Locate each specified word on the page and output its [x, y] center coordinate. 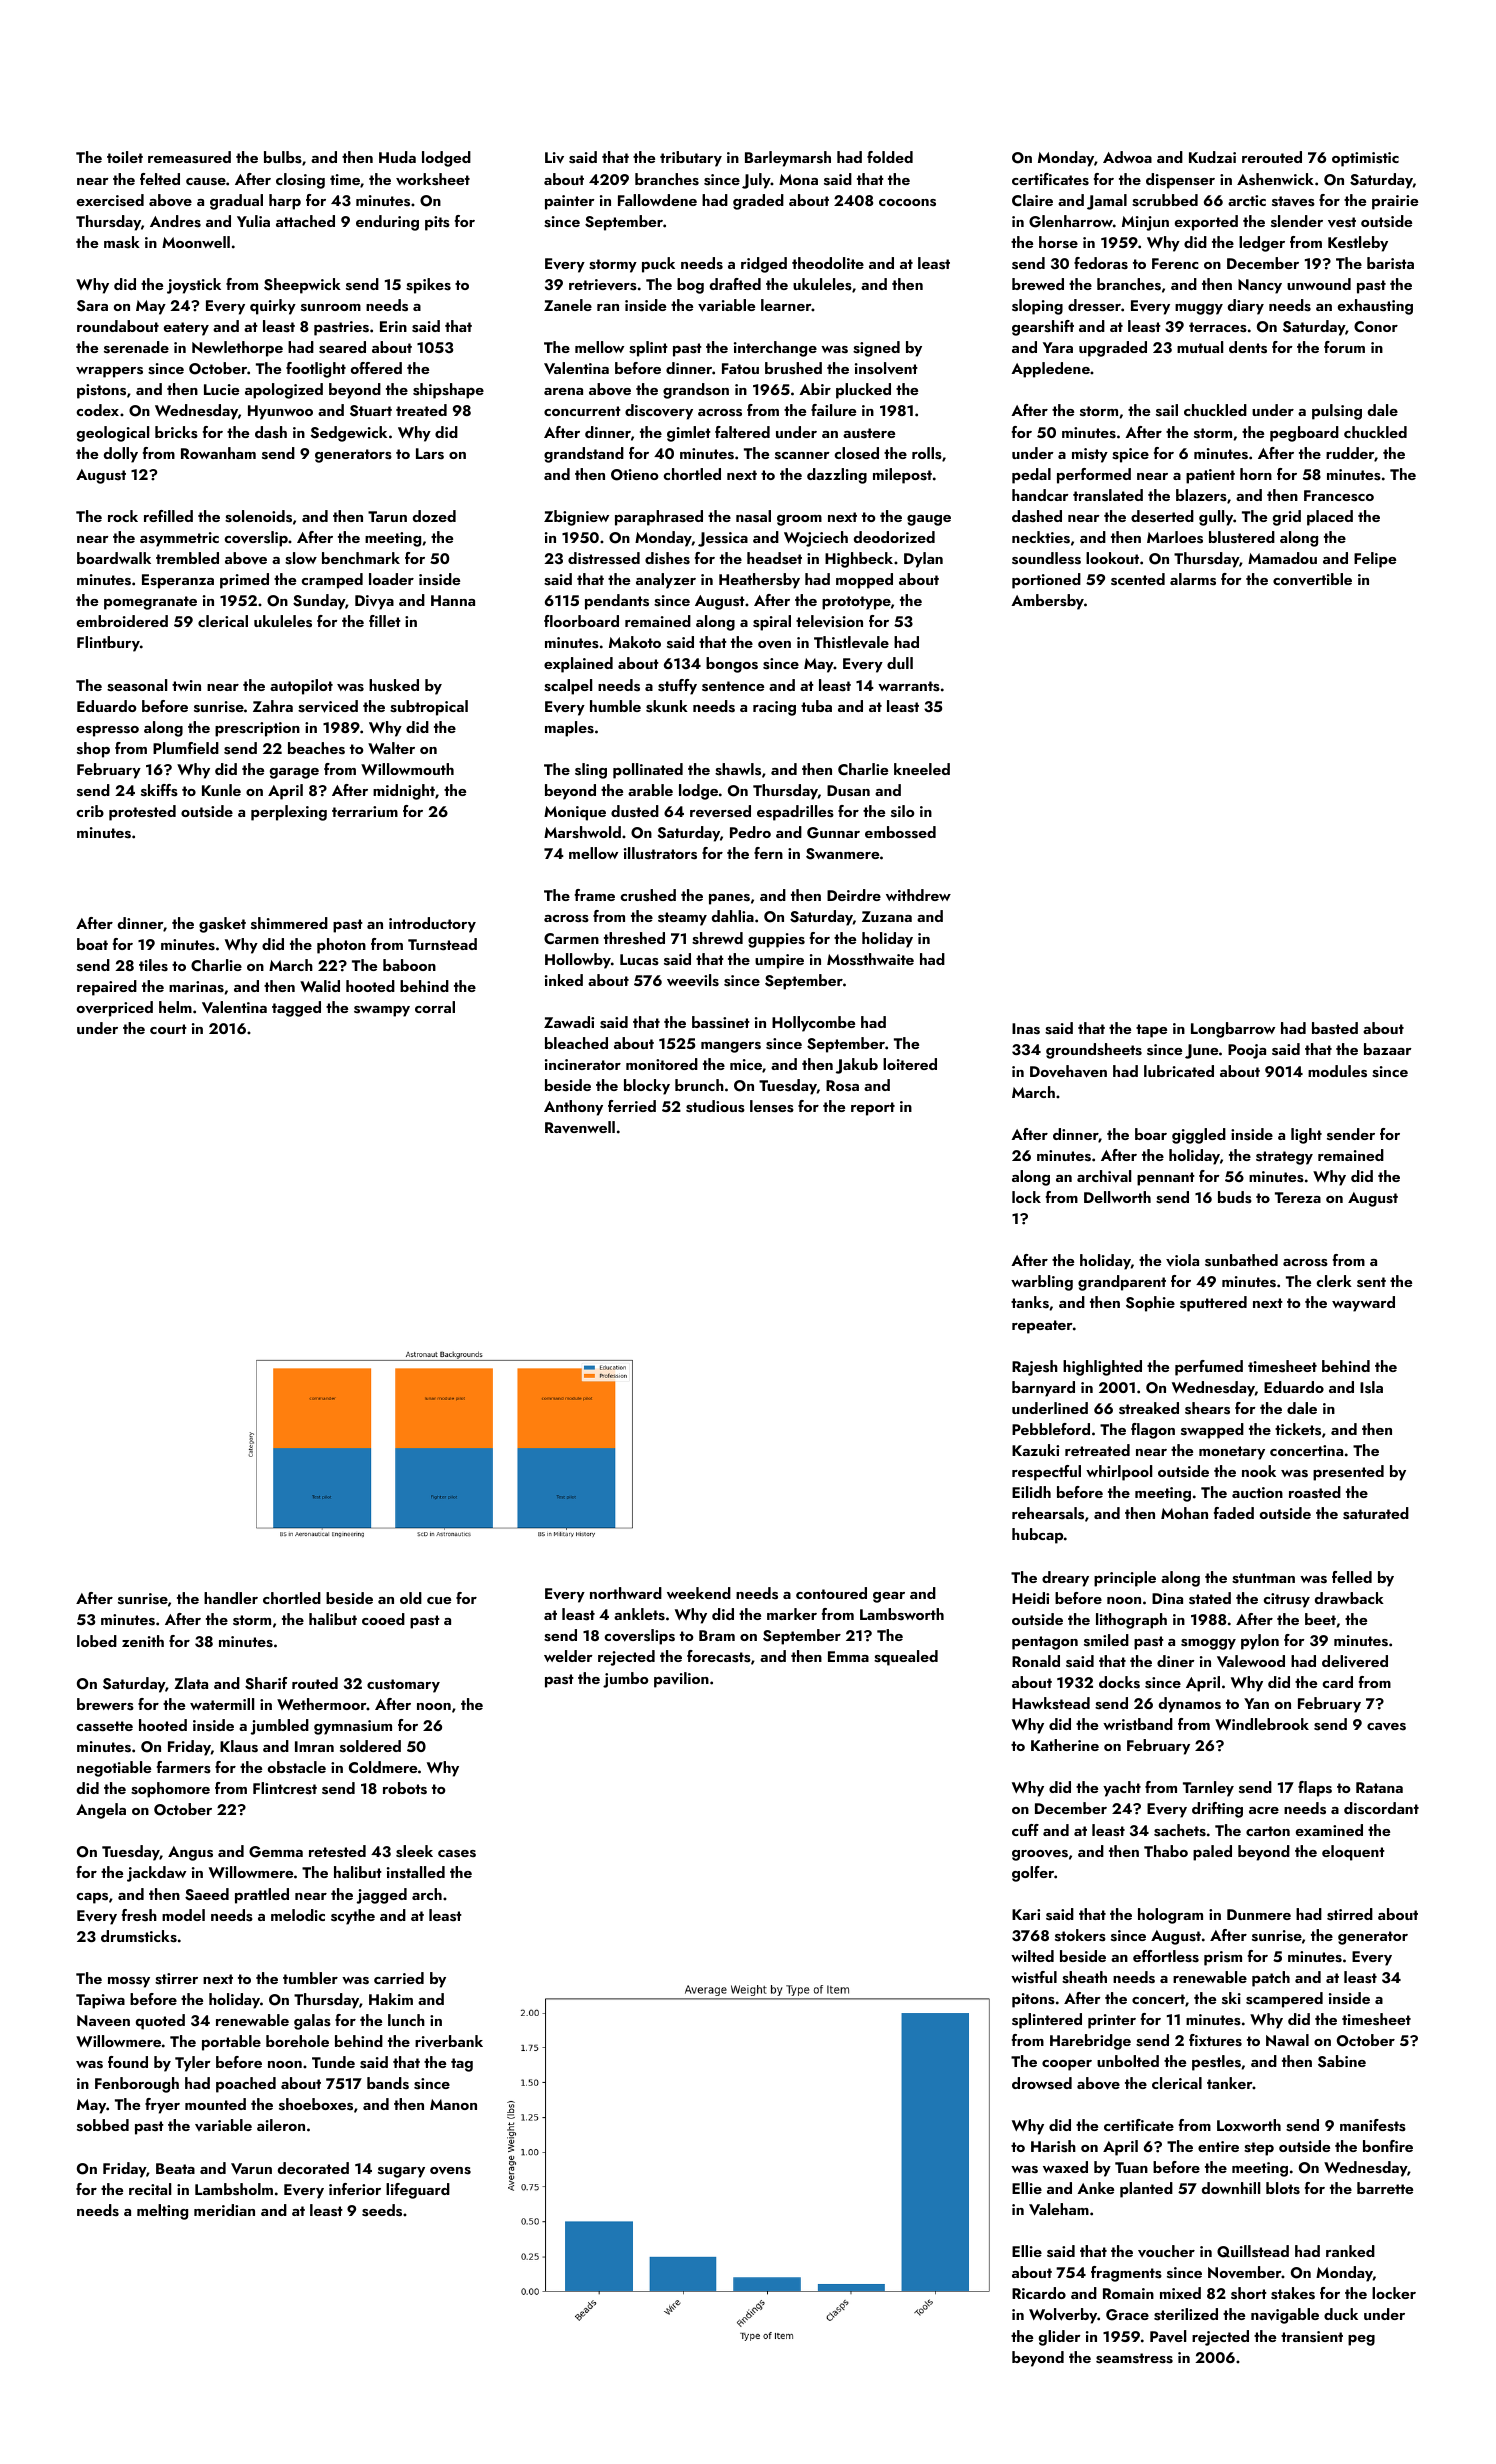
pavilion [681, 1680]
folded [890, 157]
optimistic [1365, 159]
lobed [97, 1641]
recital [150, 2189]
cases [457, 1854]
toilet [125, 157]
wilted [1032, 1956]
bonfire [1388, 2146]
